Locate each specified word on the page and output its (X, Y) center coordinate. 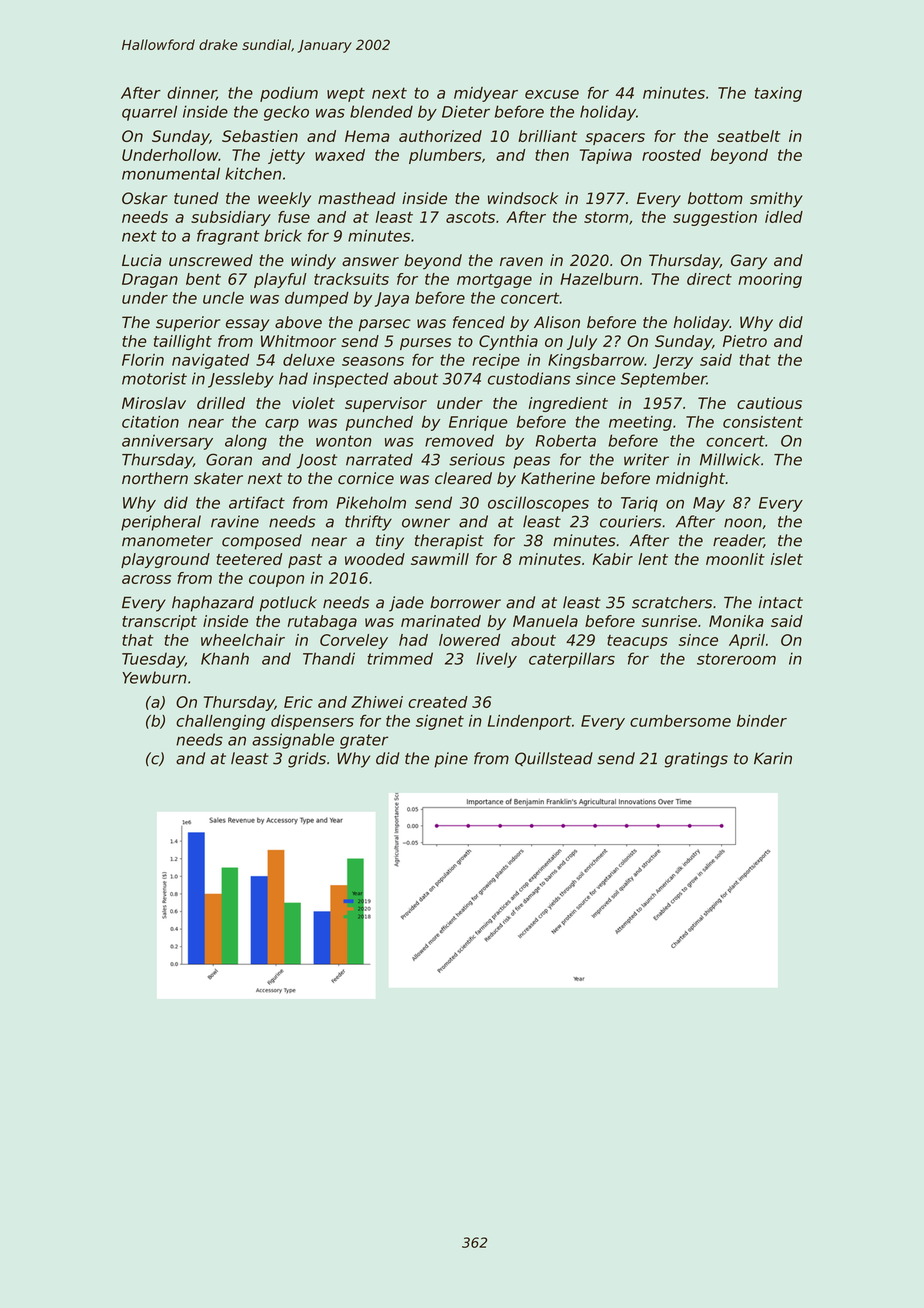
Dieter (466, 111)
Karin (773, 758)
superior (188, 324)
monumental (171, 173)
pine (451, 760)
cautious (769, 403)
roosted (671, 155)
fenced (479, 322)
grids (307, 760)
